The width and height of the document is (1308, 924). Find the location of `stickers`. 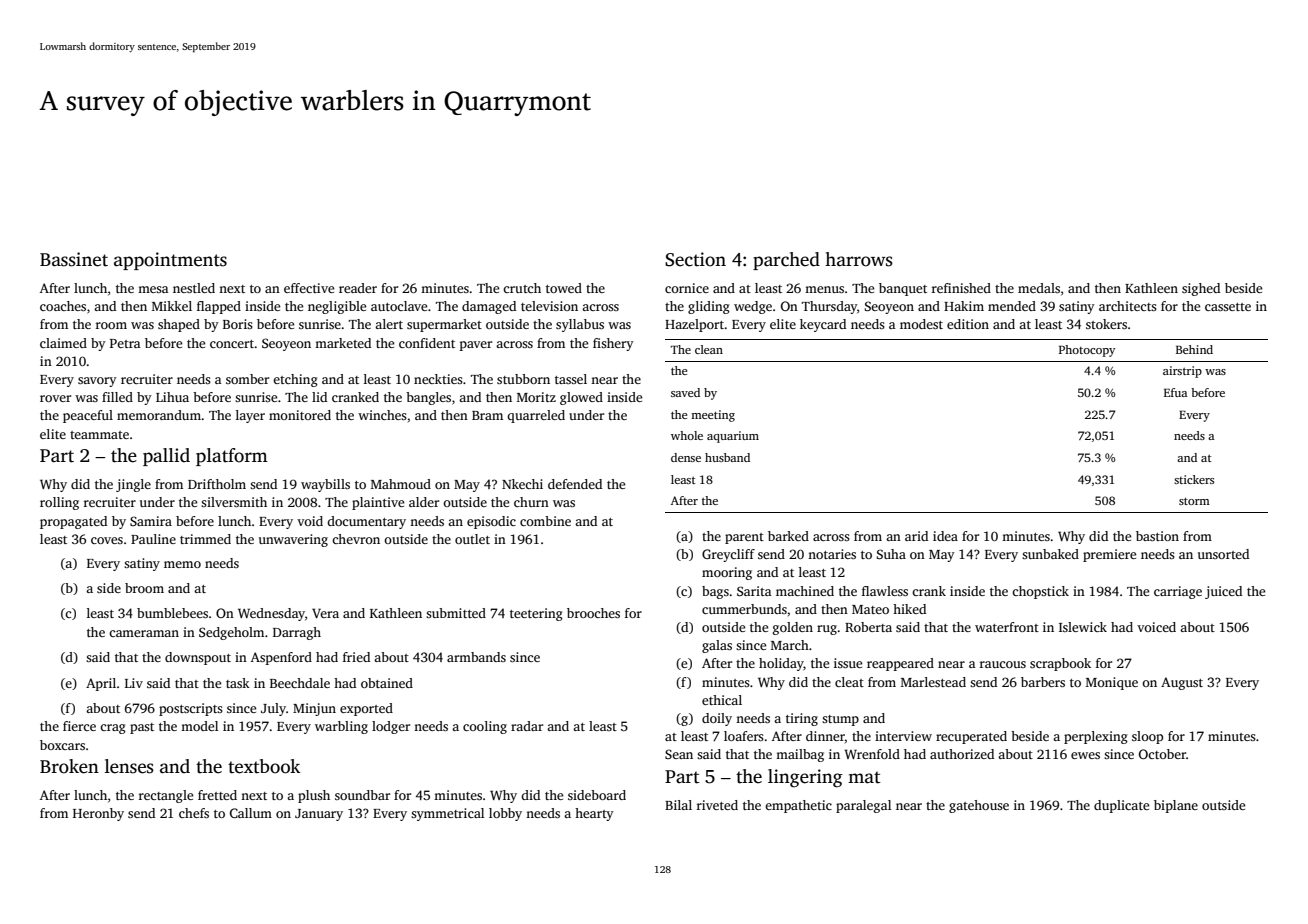

stickers is located at coordinates (1194, 479).
